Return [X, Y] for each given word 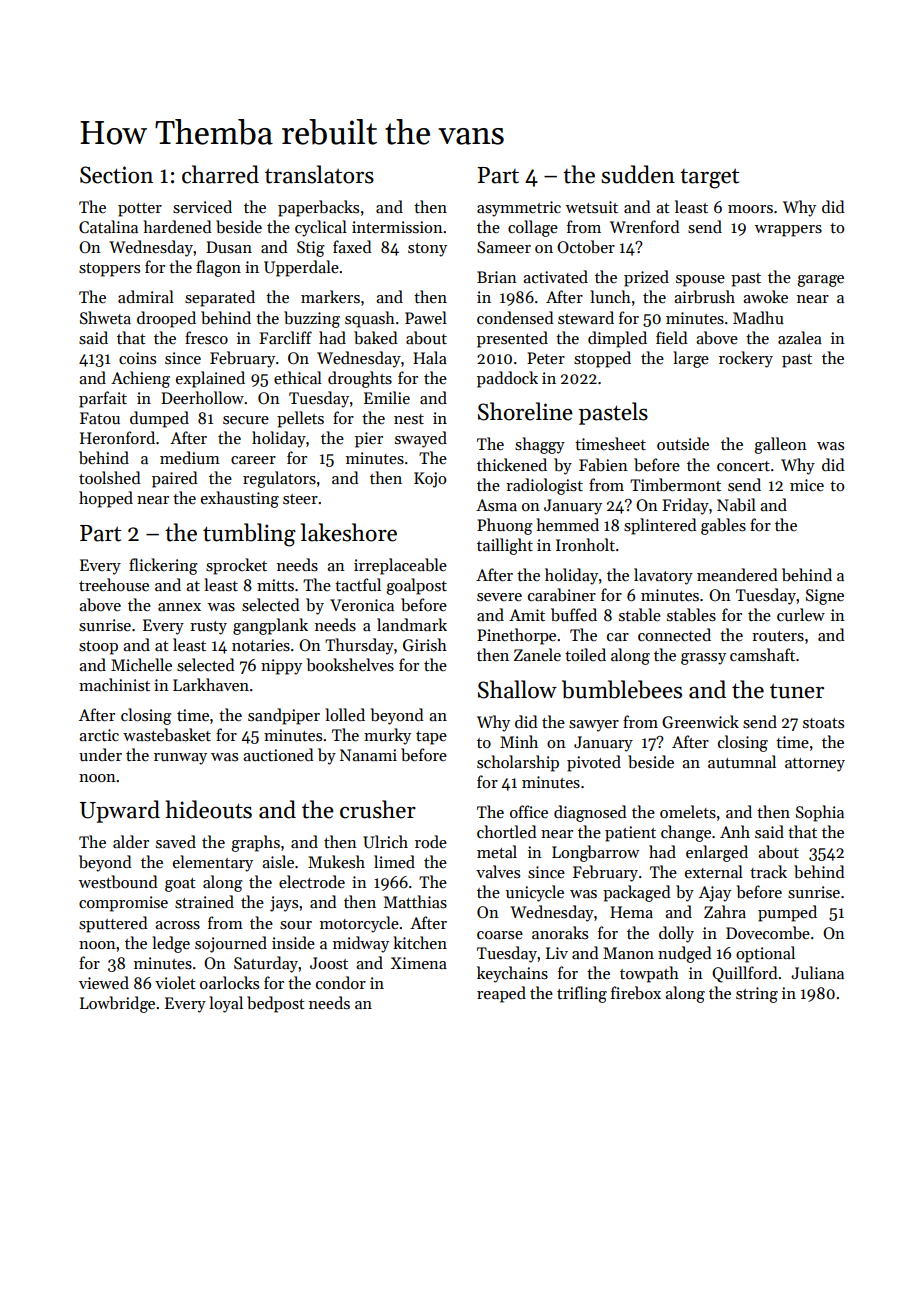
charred [220, 174]
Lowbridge [117, 1004]
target [709, 178]
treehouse [114, 584]
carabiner [562, 595]
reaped [501, 994]
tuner [797, 691]
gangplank [270, 626]
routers [778, 636]
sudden [638, 174]
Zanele [537, 654]
